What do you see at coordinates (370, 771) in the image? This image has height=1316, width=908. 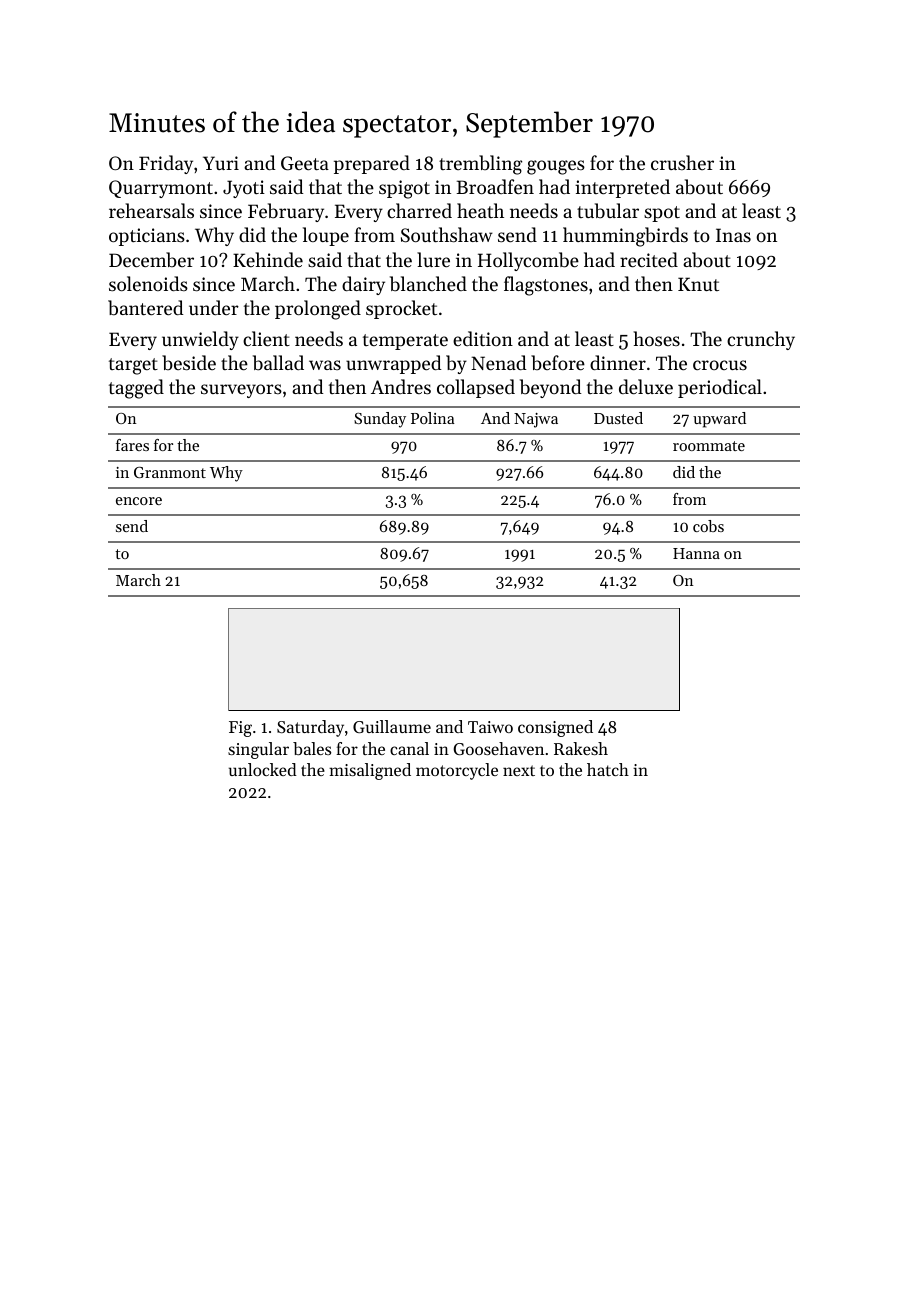 I see `misaligned` at bounding box center [370, 771].
